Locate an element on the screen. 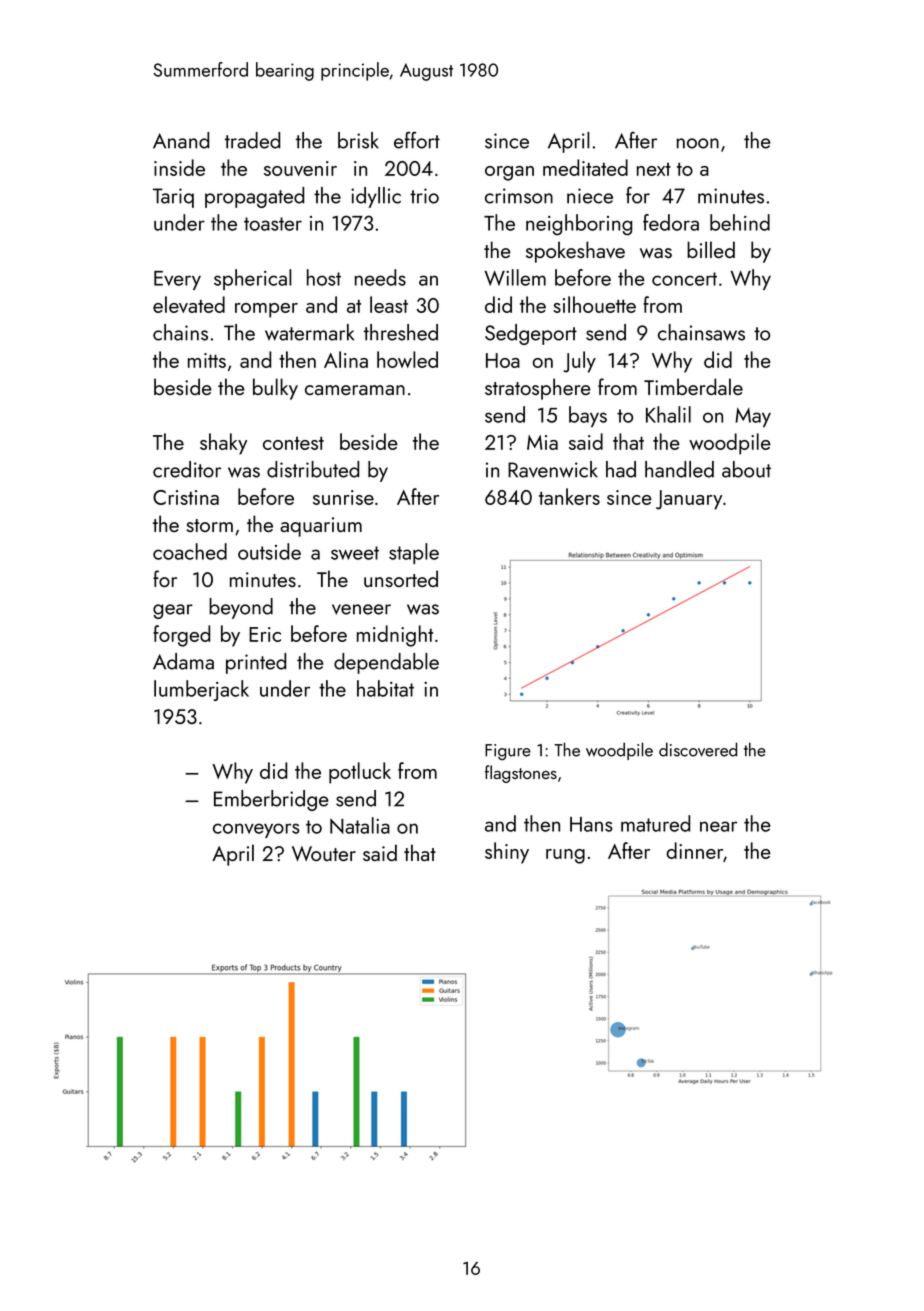 The image size is (924, 1311). dinner is located at coordinates (695, 850).
